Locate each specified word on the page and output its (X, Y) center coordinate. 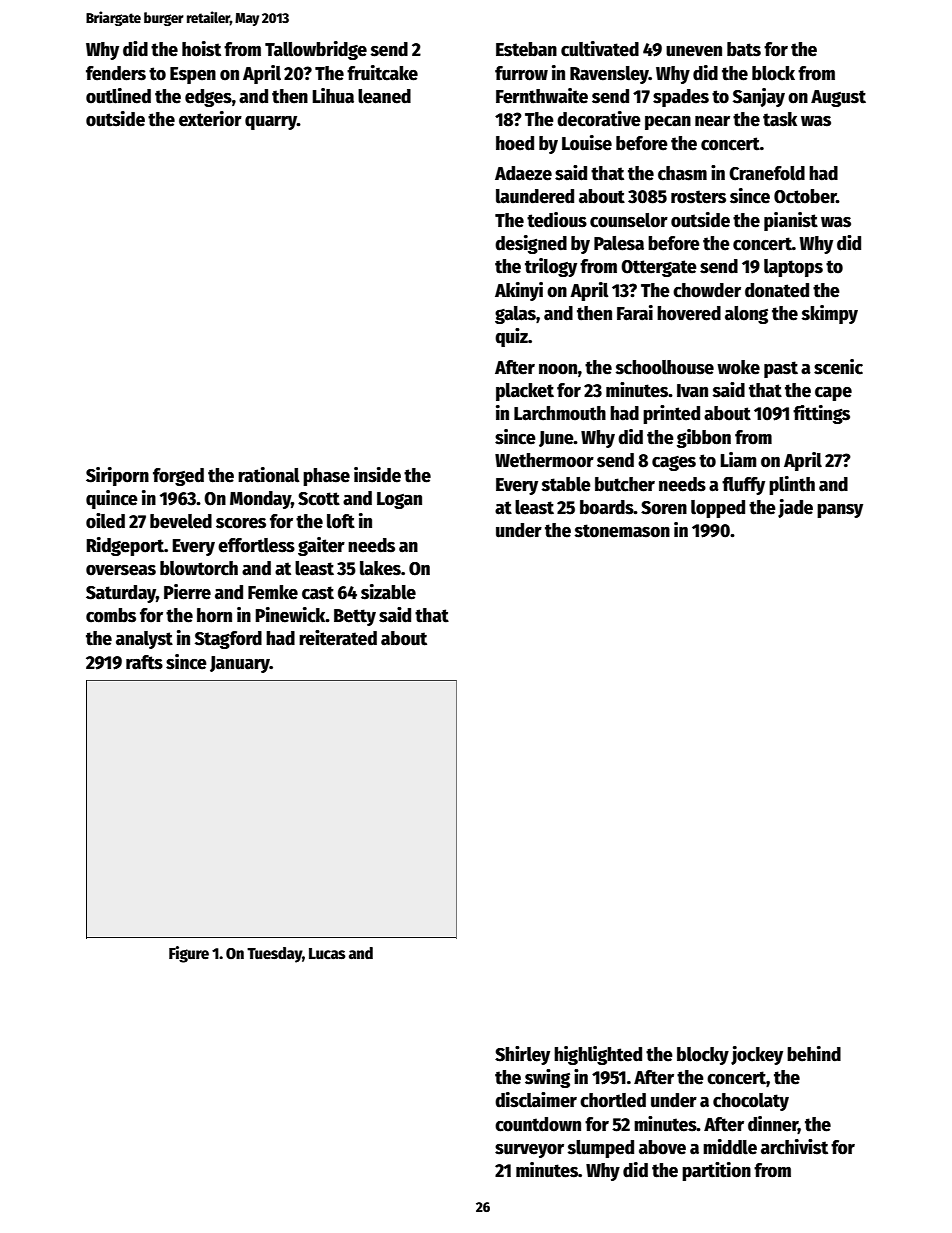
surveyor (529, 1151)
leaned (384, 96)
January (240, 664)
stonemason (622, 531)
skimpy (830, 314)
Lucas (327, 953)
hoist (201, 49)
